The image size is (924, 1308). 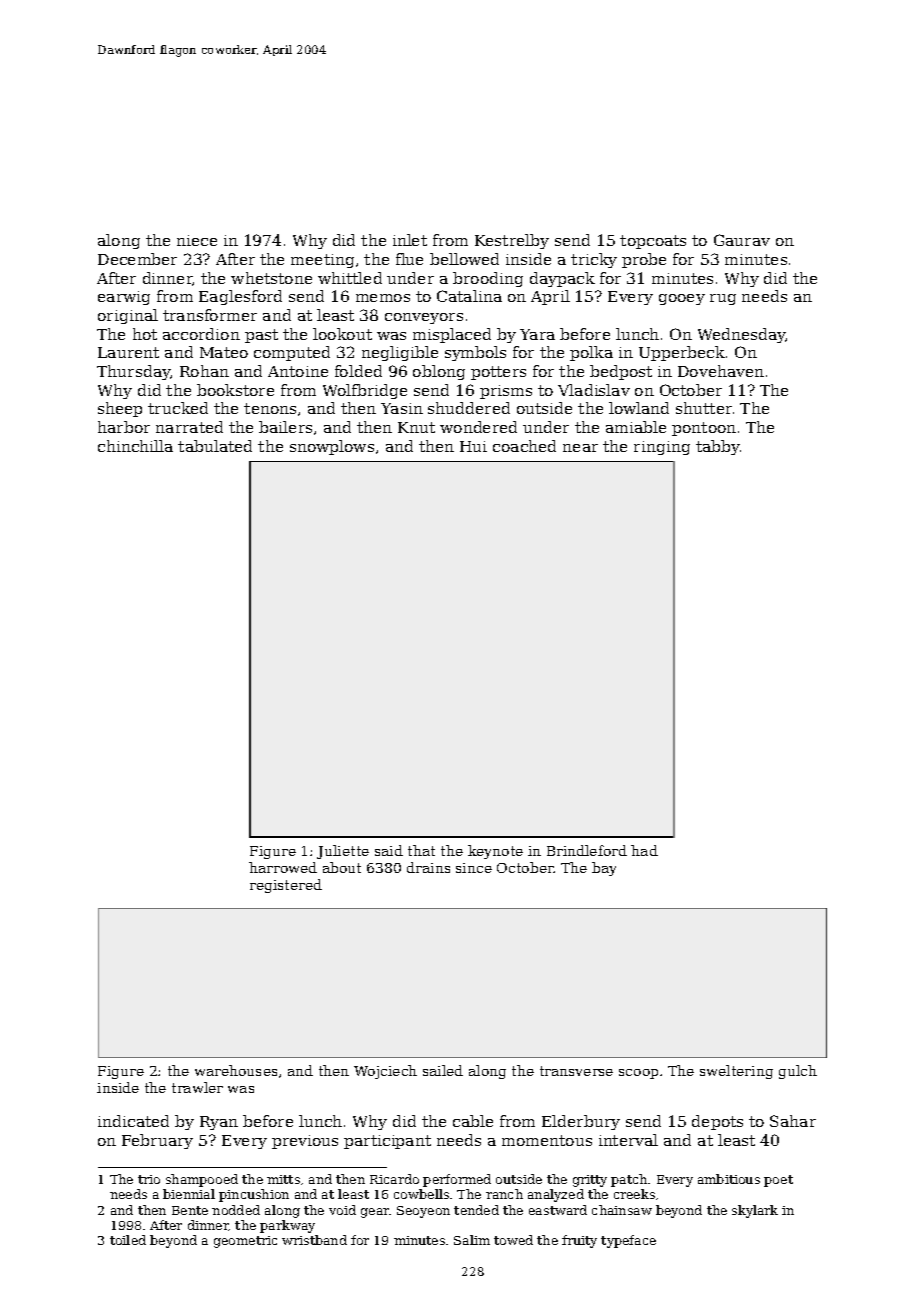 I want to click on towed, so click(x=513, y=1240).
